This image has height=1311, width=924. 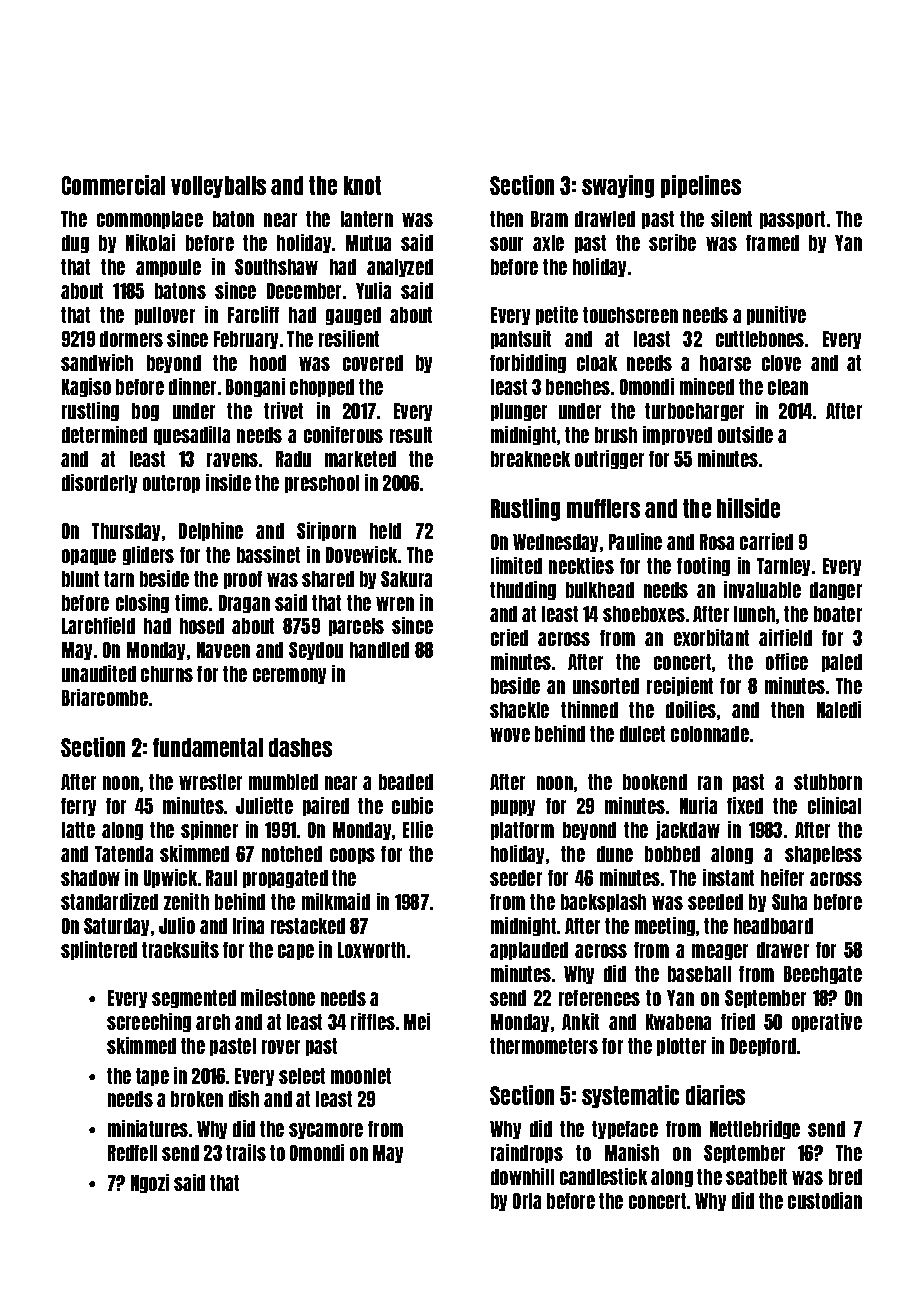 What do you see at coordinates (326, 806) in the image?
I see `paired` at bounding box center [326, 806].
